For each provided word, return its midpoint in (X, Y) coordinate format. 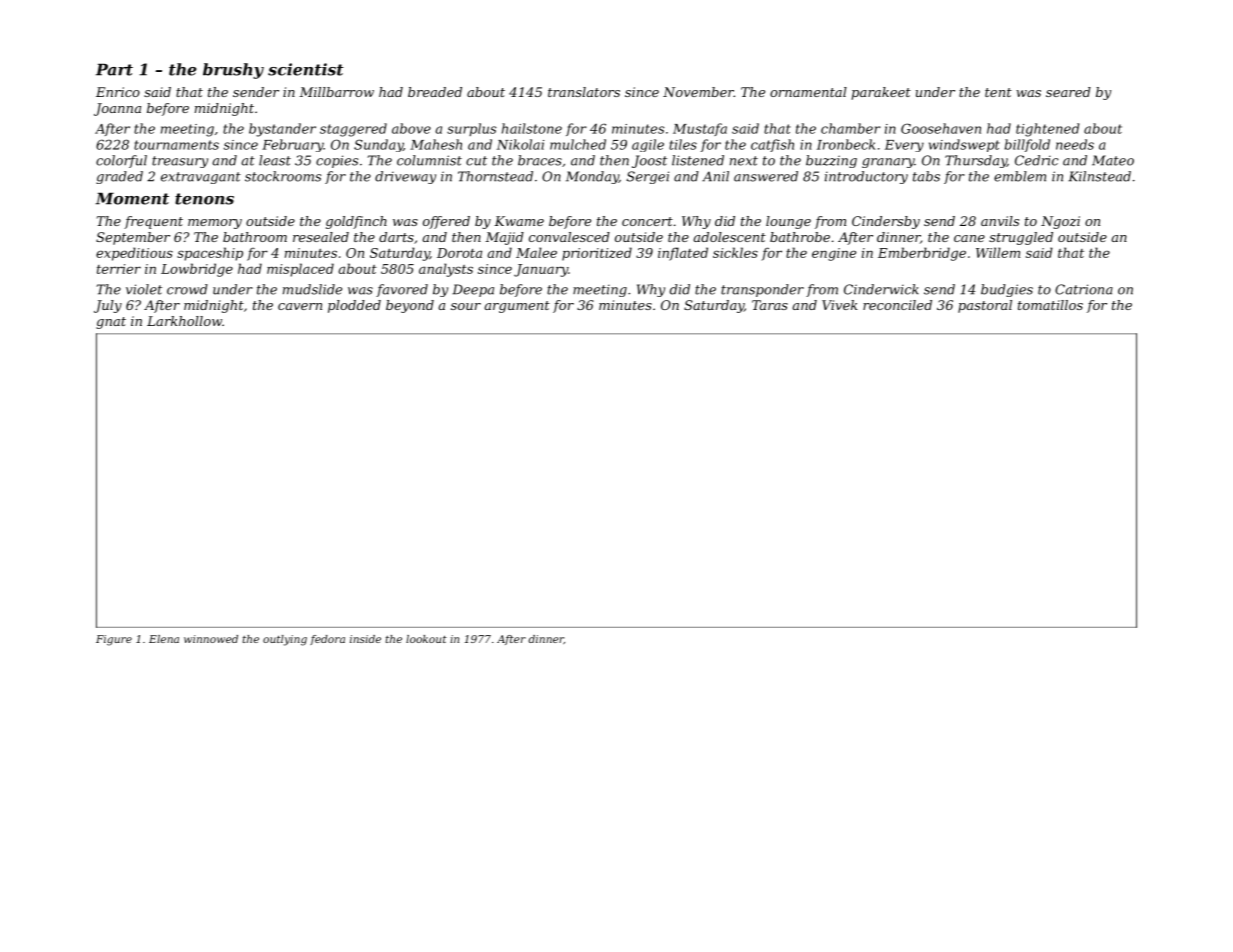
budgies (1007, 290)
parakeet (881, 93)
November (698, 92)
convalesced (569, 237)
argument (517, 307)
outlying (285, 640)
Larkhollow (184, 321)
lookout (426, 639)
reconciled (897, 305)
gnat (111, 323)
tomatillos (1050, 305)
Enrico (118, 92)
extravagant (201, 178)
